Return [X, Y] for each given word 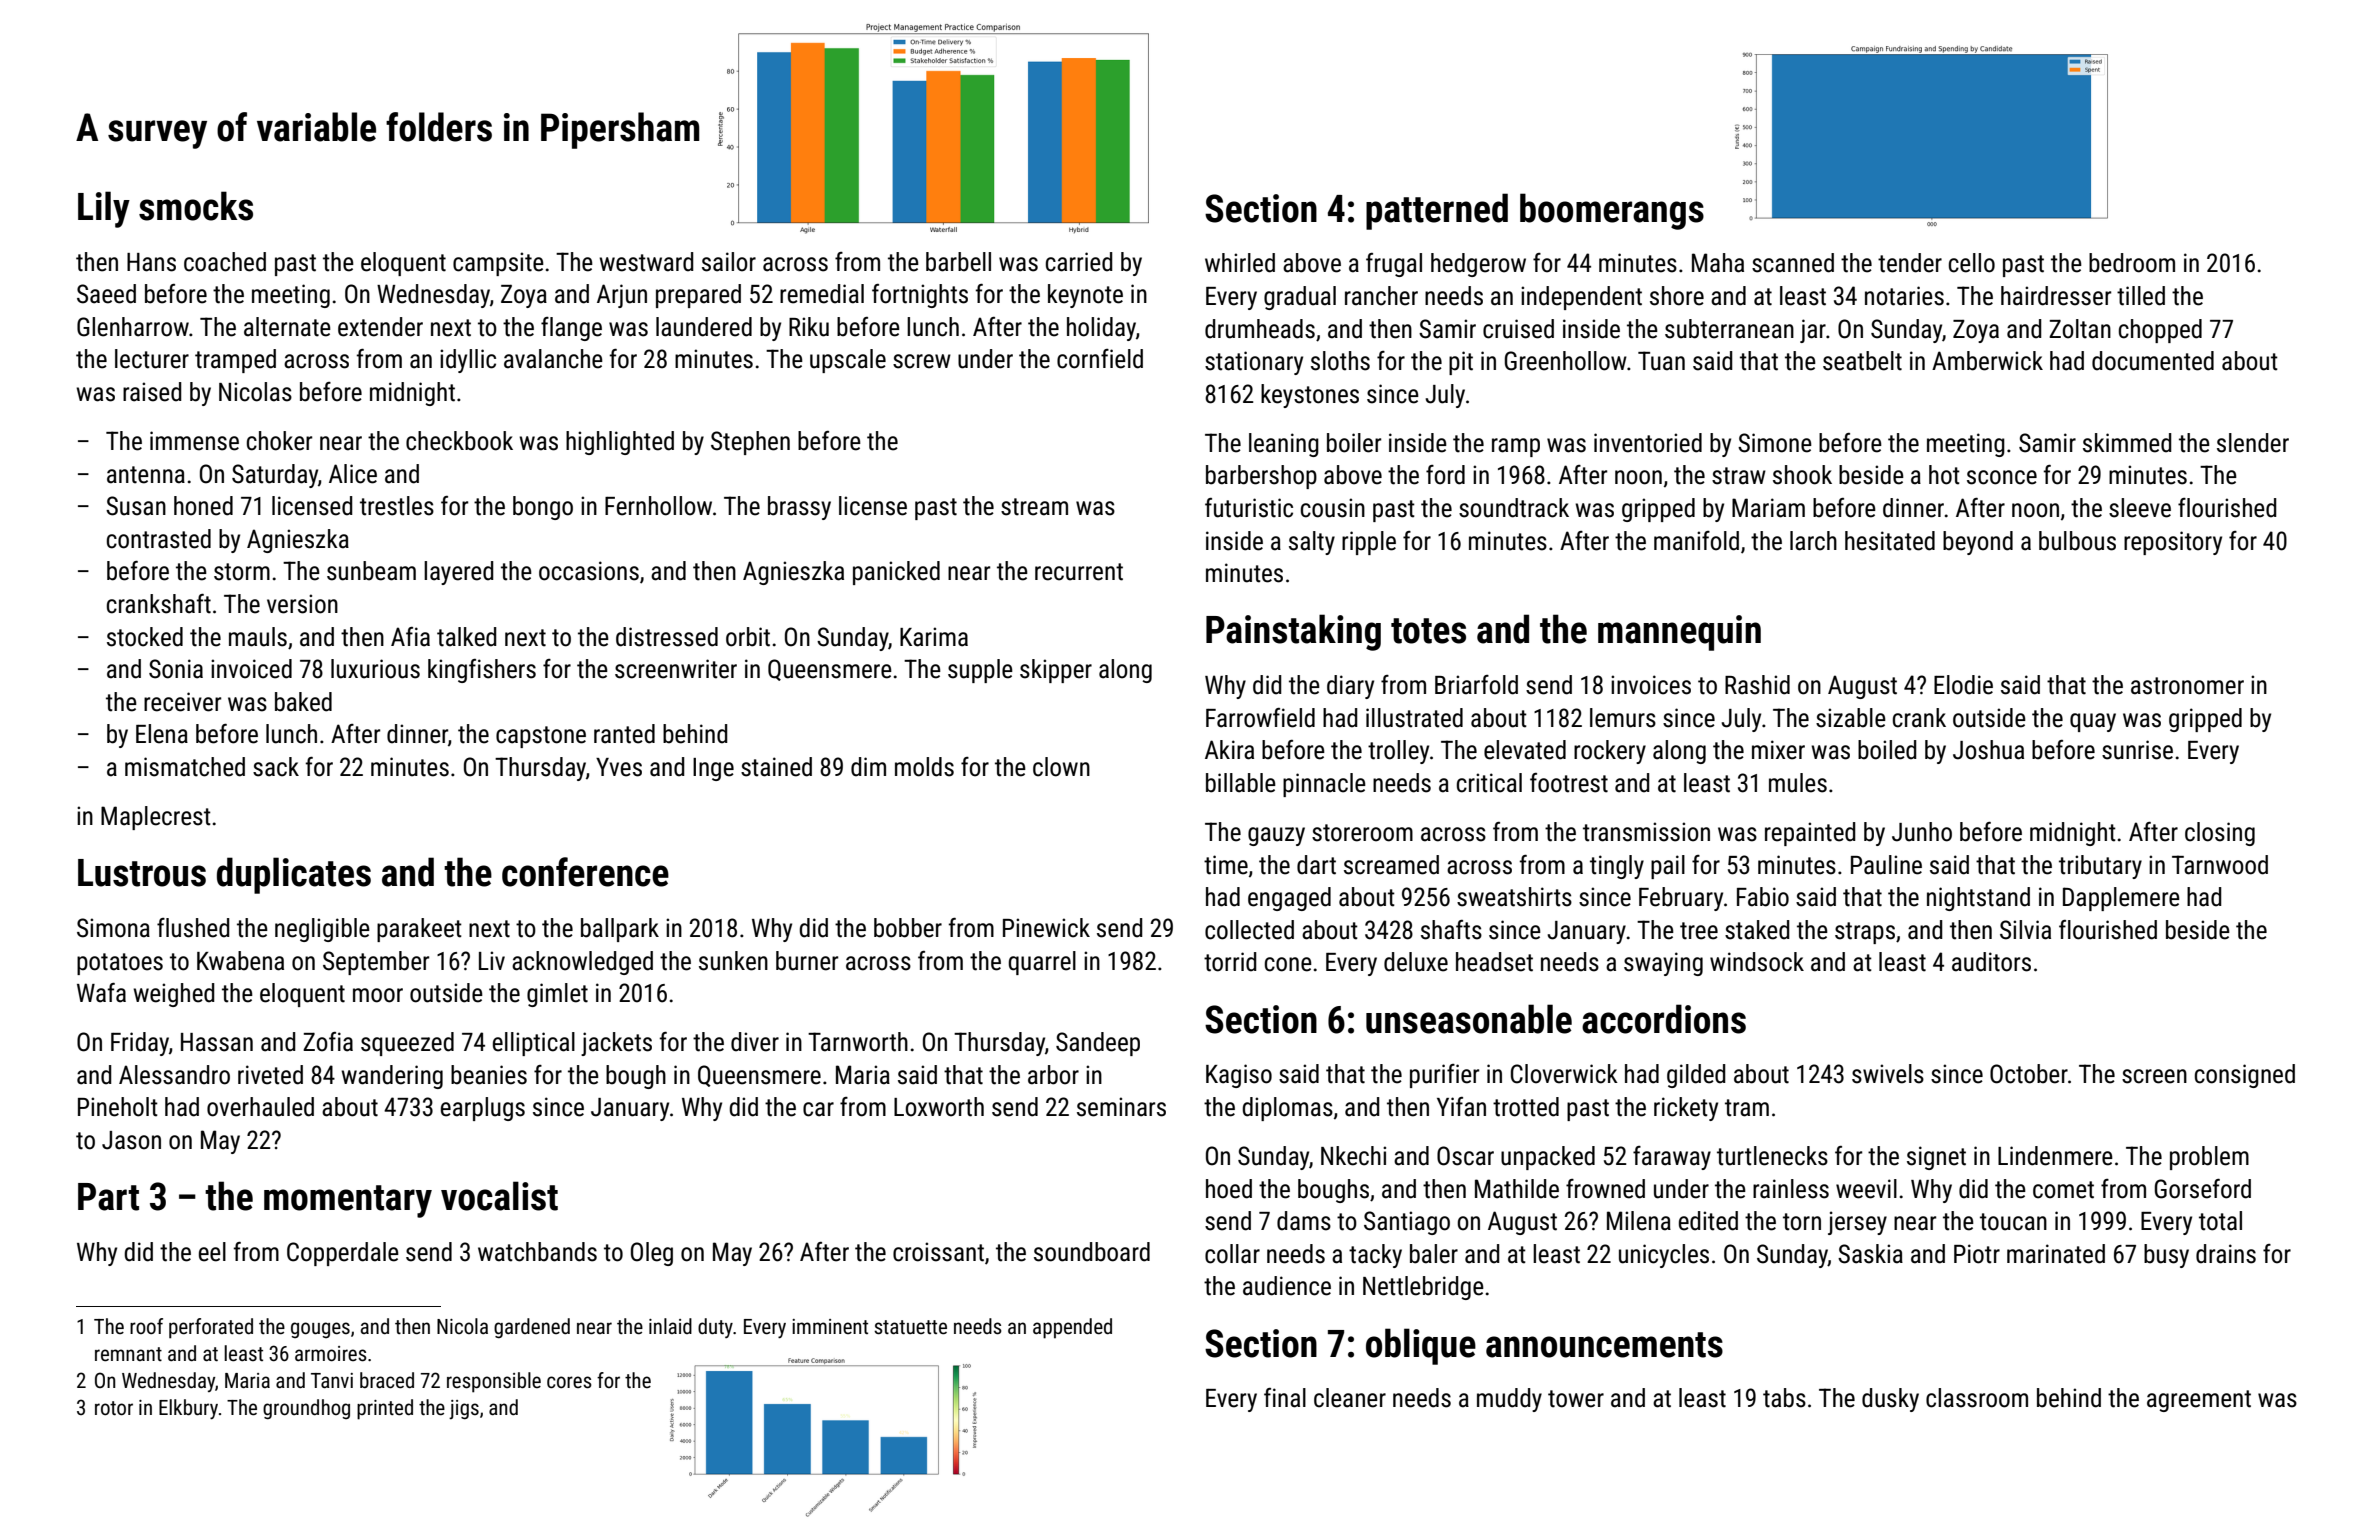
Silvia [2025, 930]
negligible [322, 930]
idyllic [468, 361]
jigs [464, 1410]
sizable [1851, 718]
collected [1249, 930]
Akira [1229, 750]
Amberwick [1987, 361]
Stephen [750, 443]
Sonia [176, 669]
